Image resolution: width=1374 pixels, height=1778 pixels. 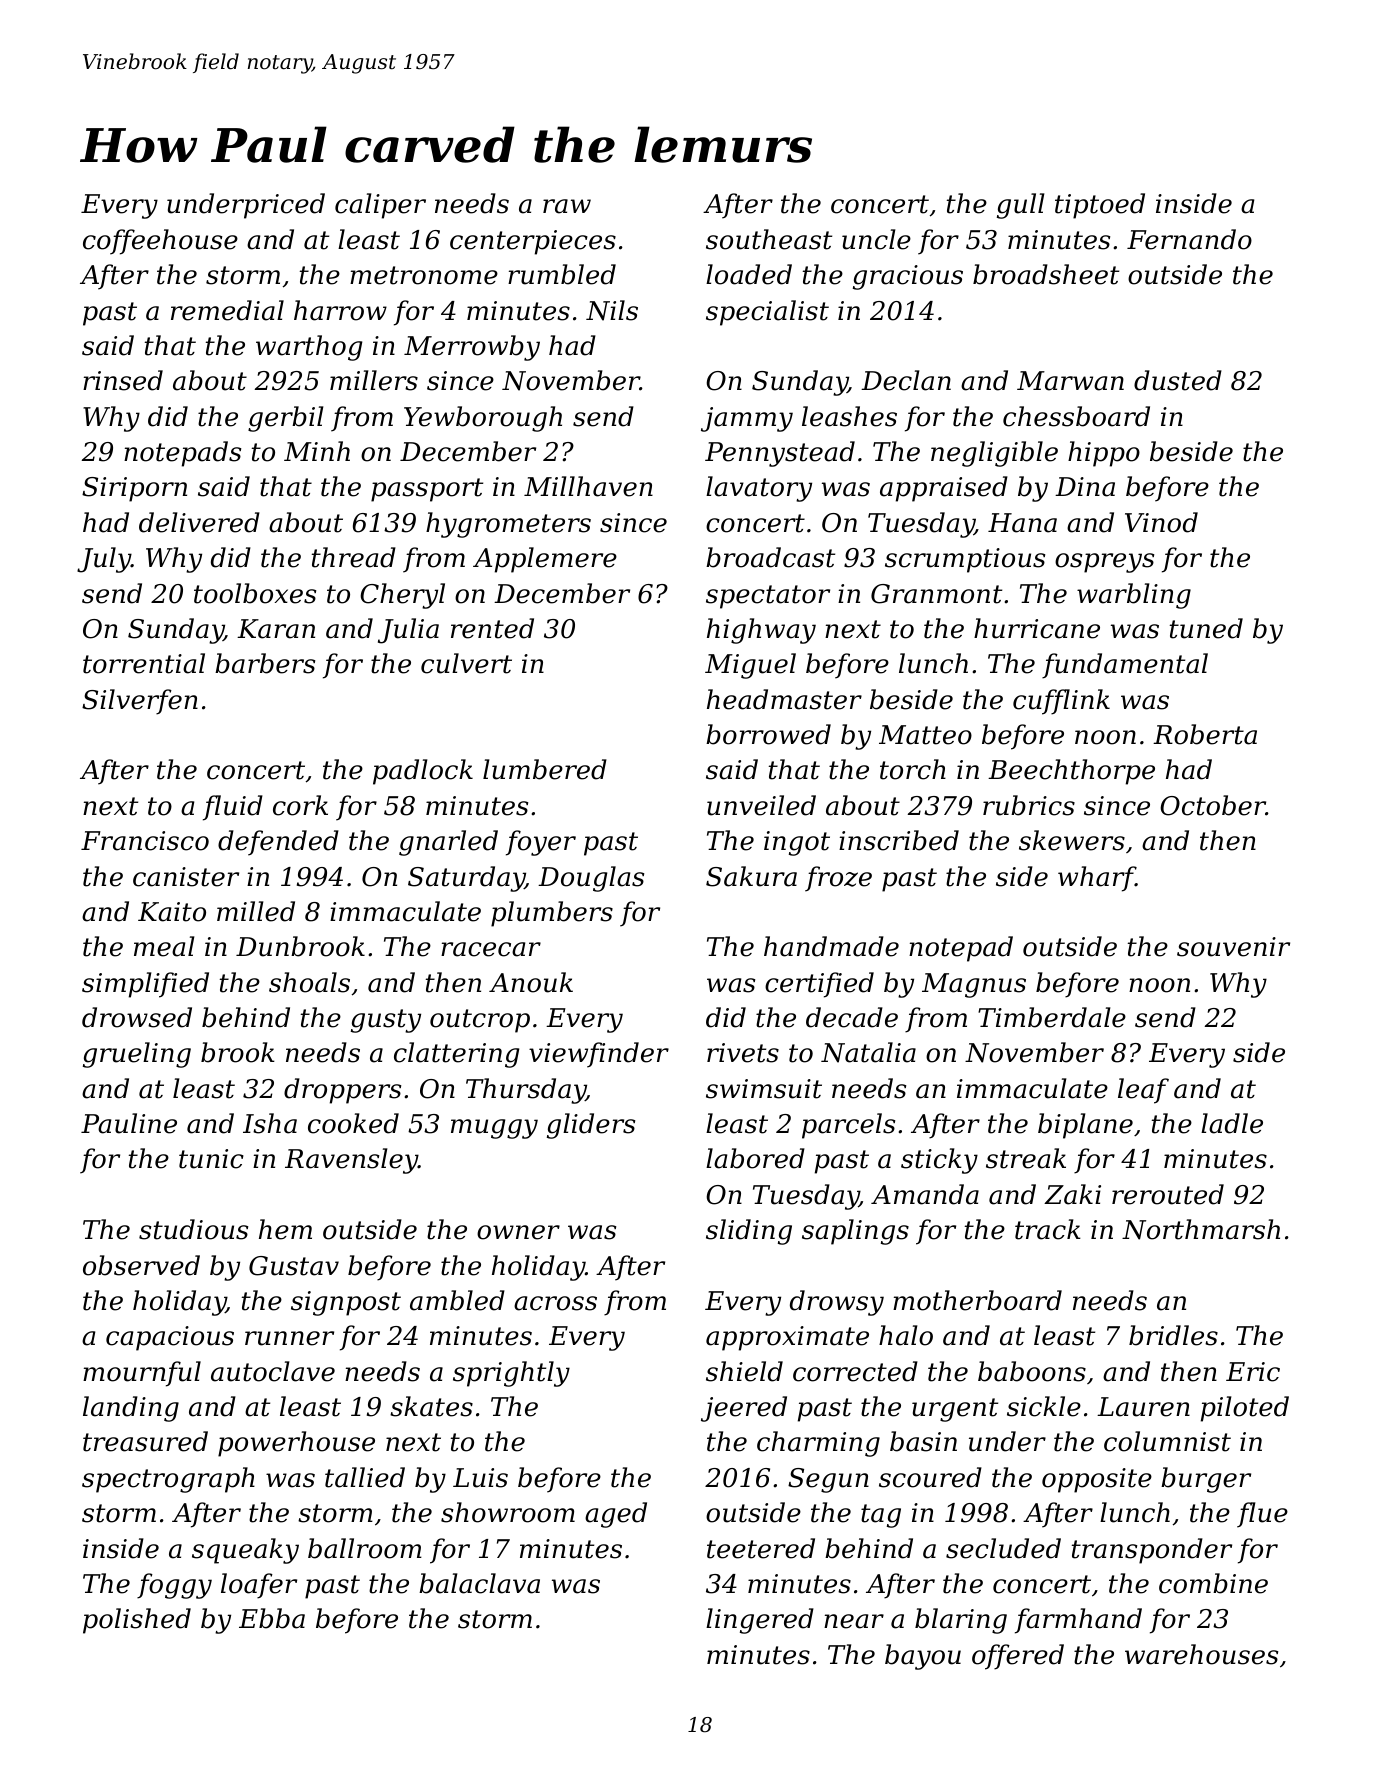 I want to click on owner, so click(x=518, y=1232).
